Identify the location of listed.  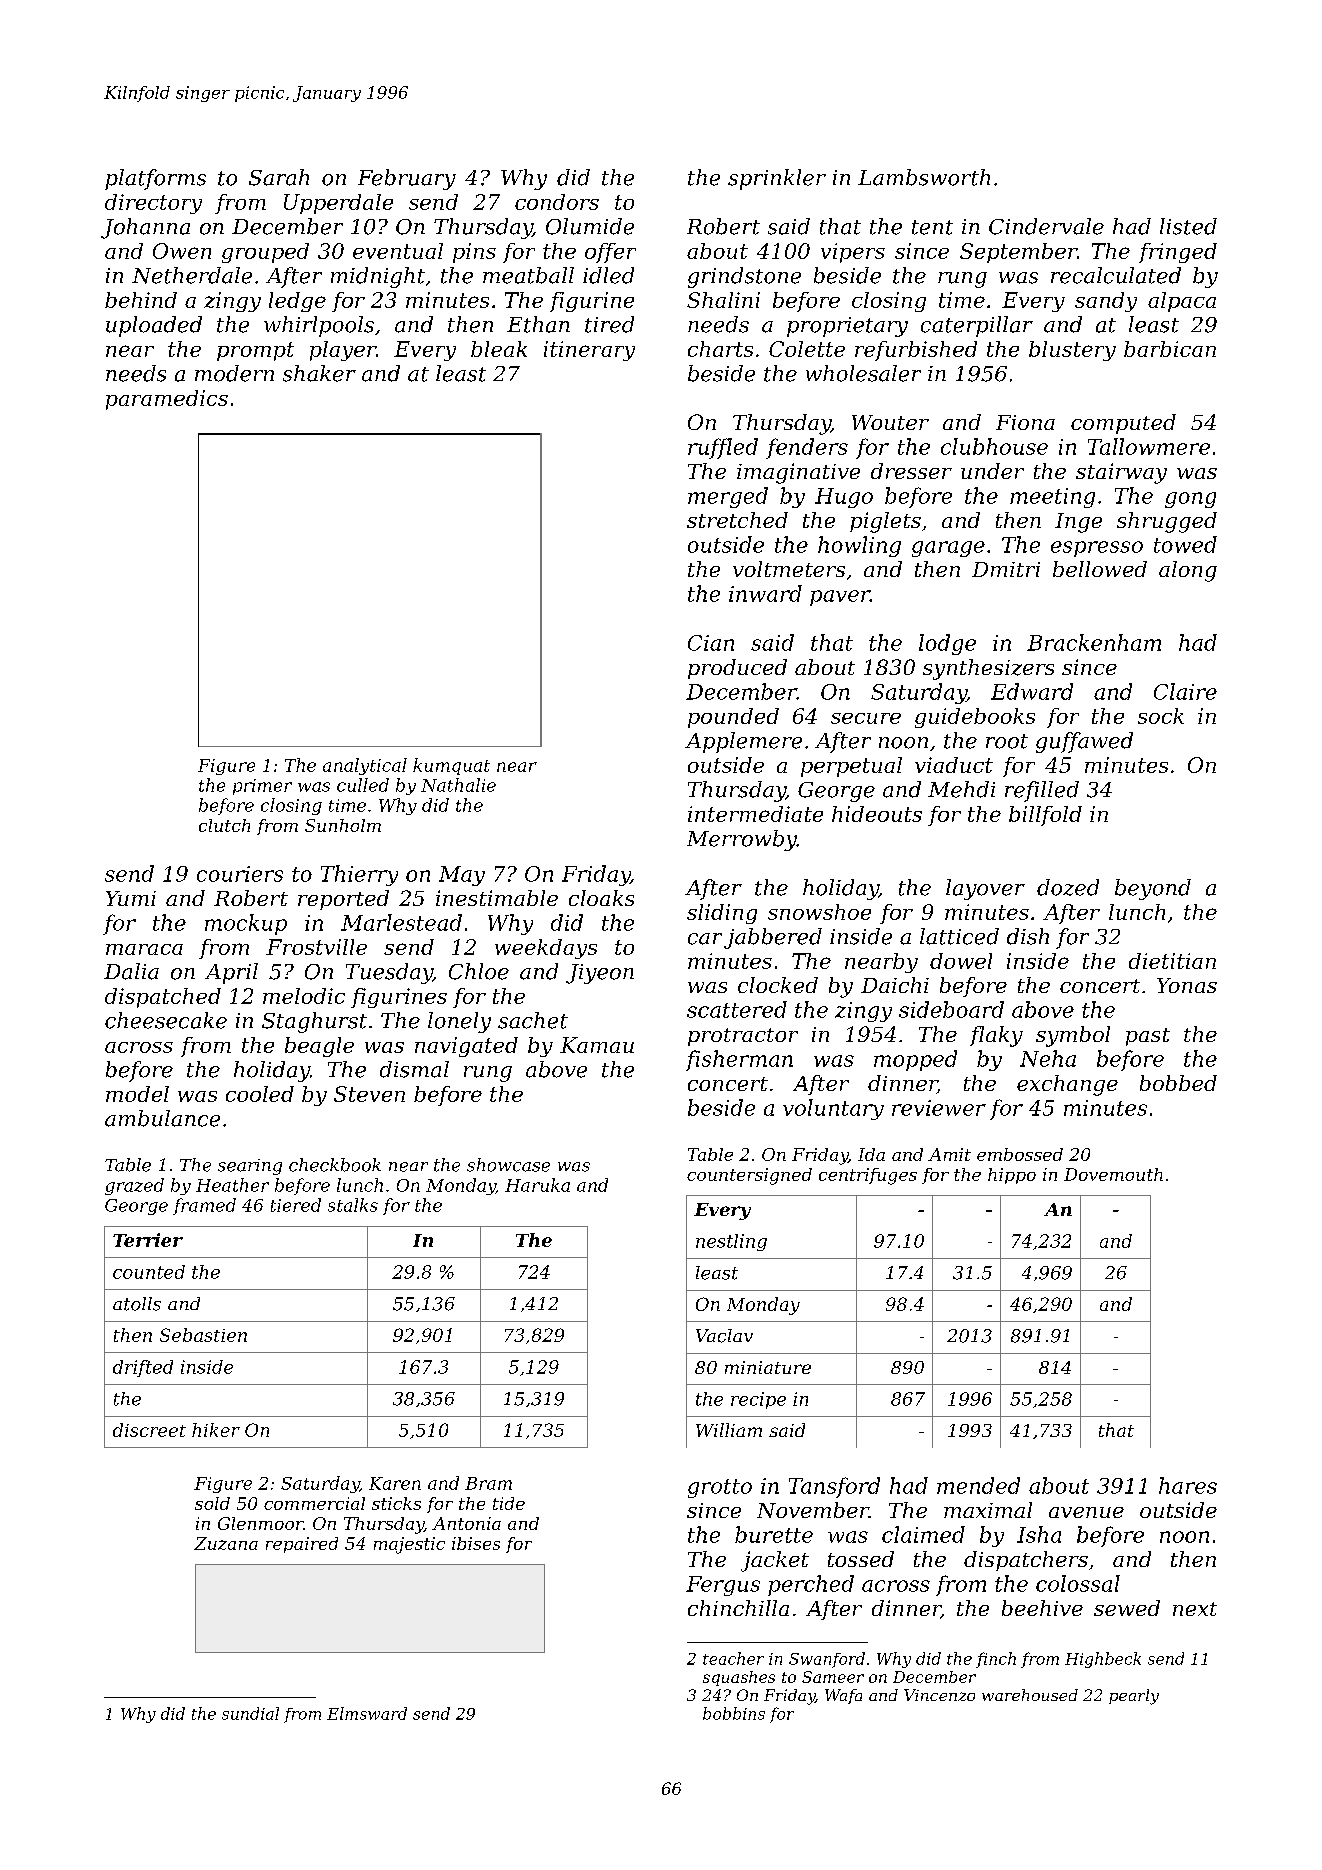
(1188, 226).
